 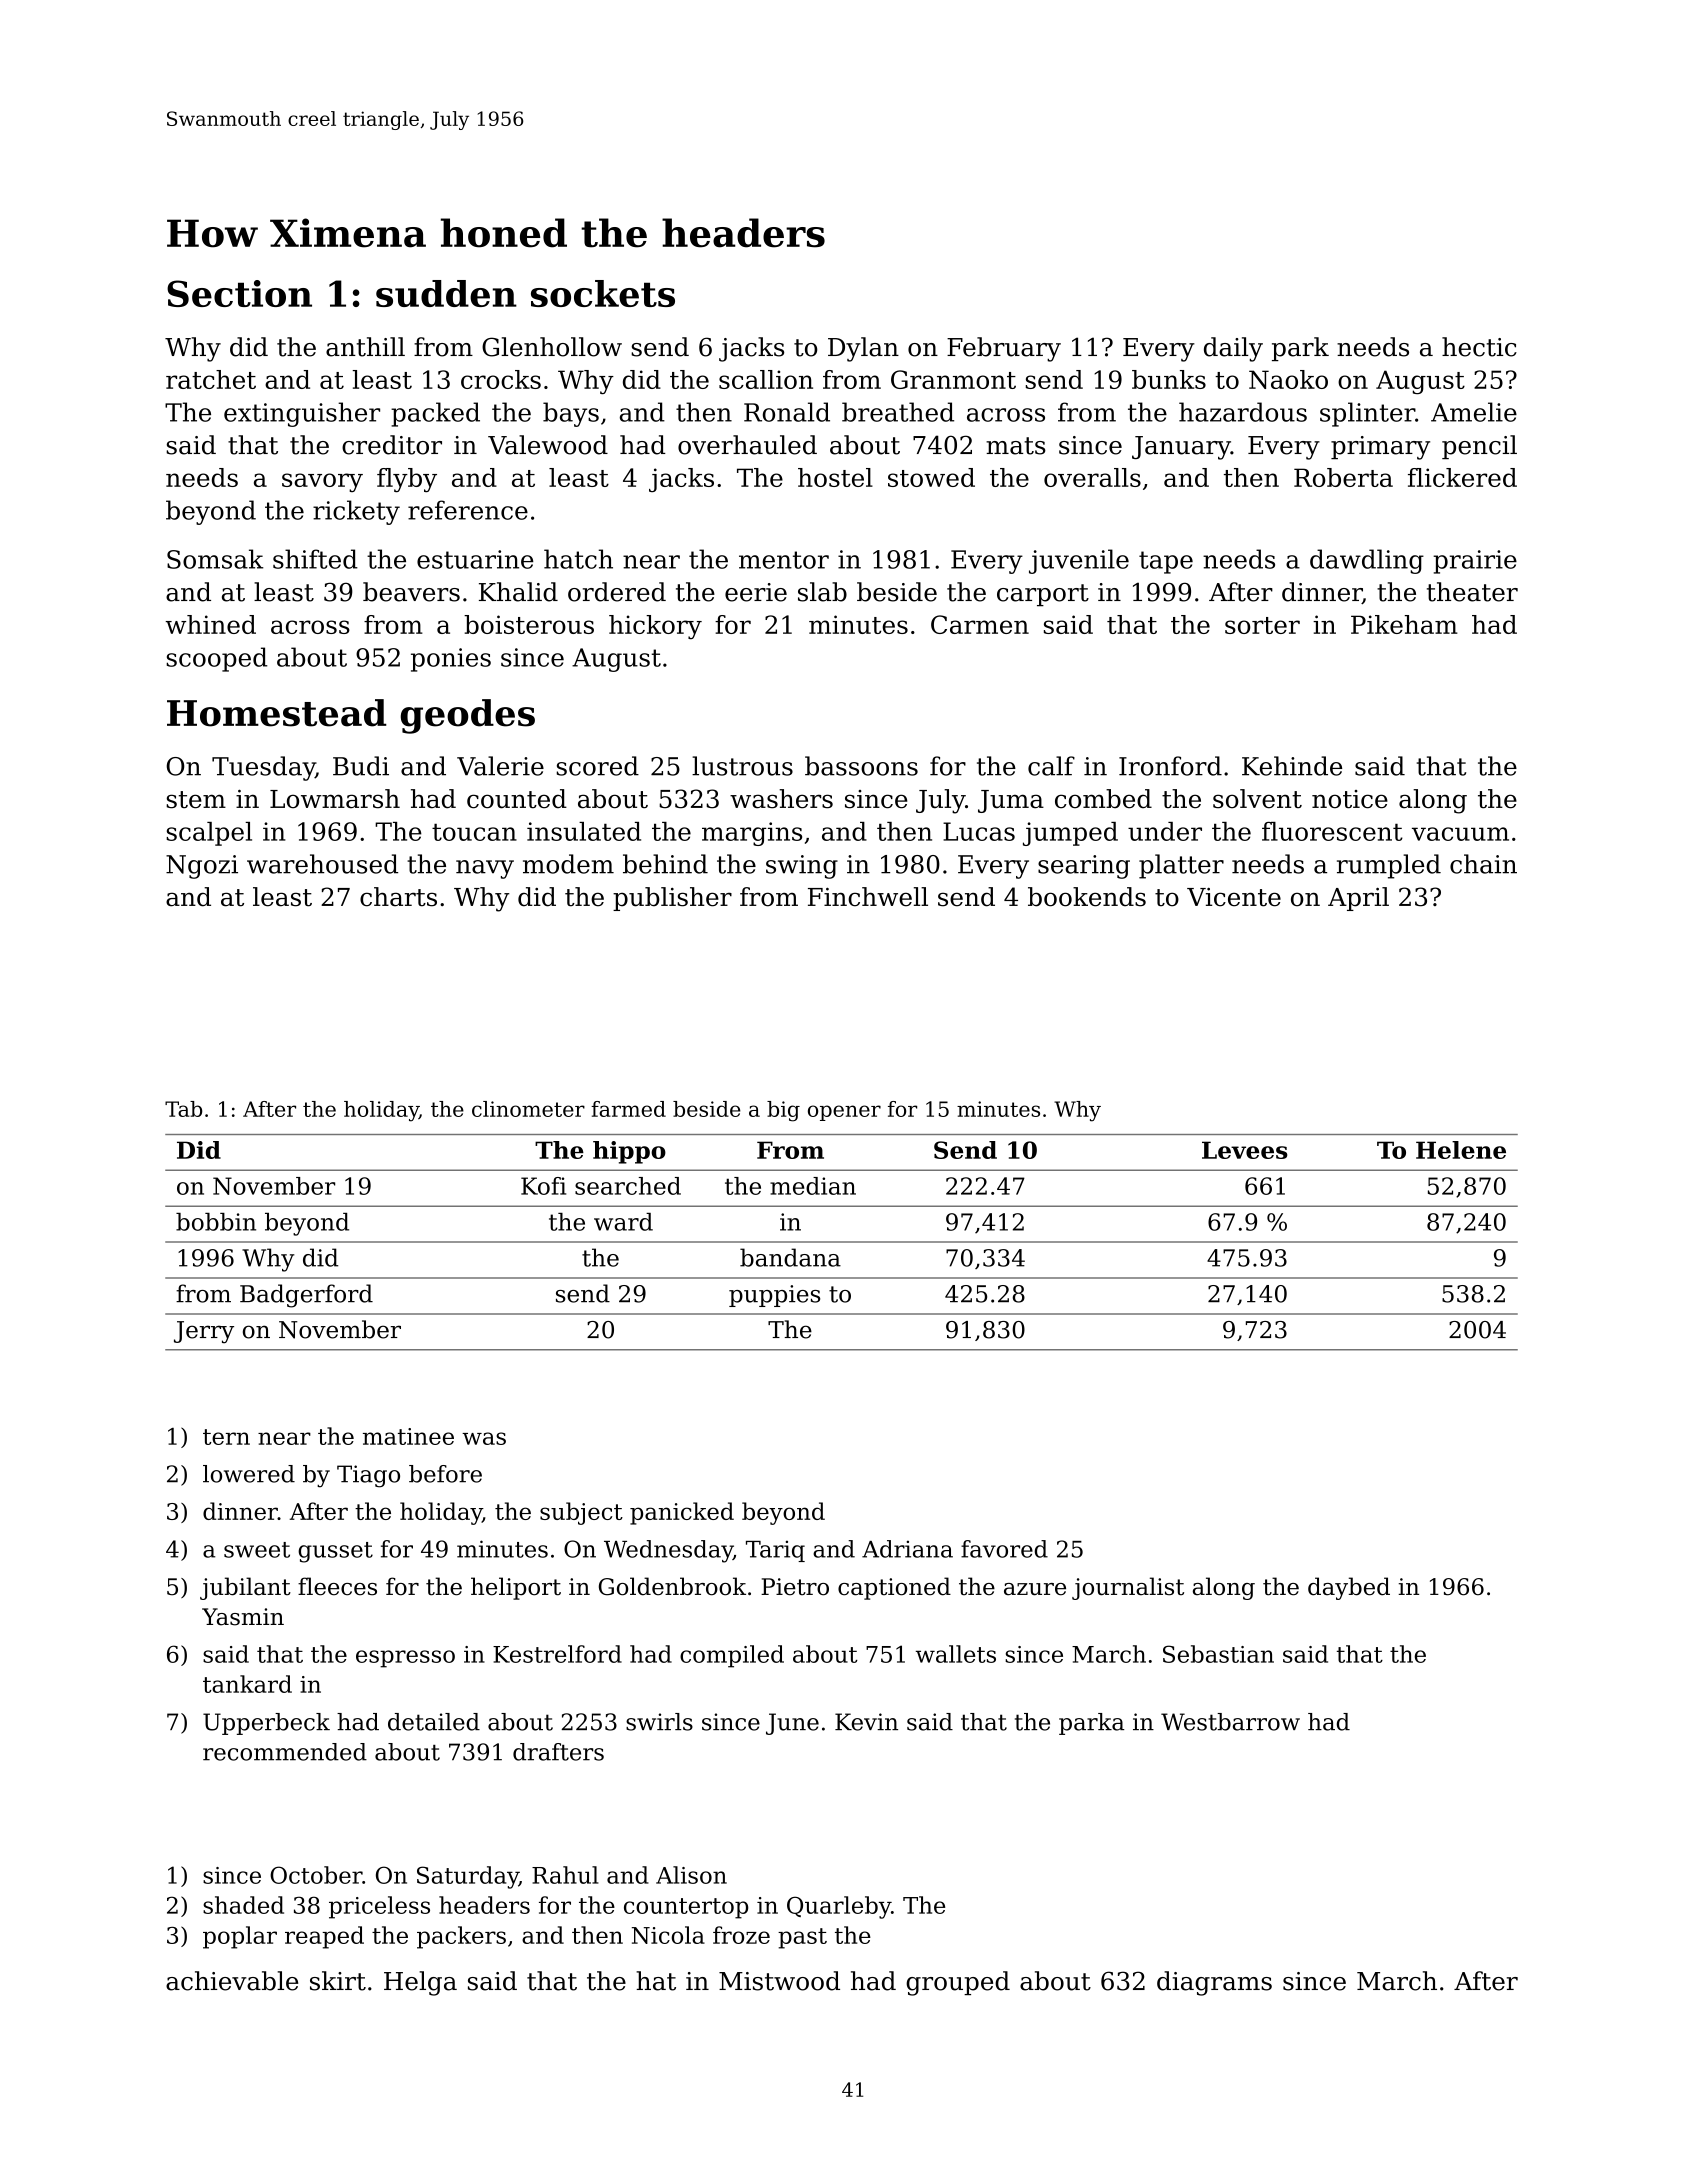 What do you see at coordinates (211, 379) in the image?
I see `ratchet` at bounding box center [211, 379].
